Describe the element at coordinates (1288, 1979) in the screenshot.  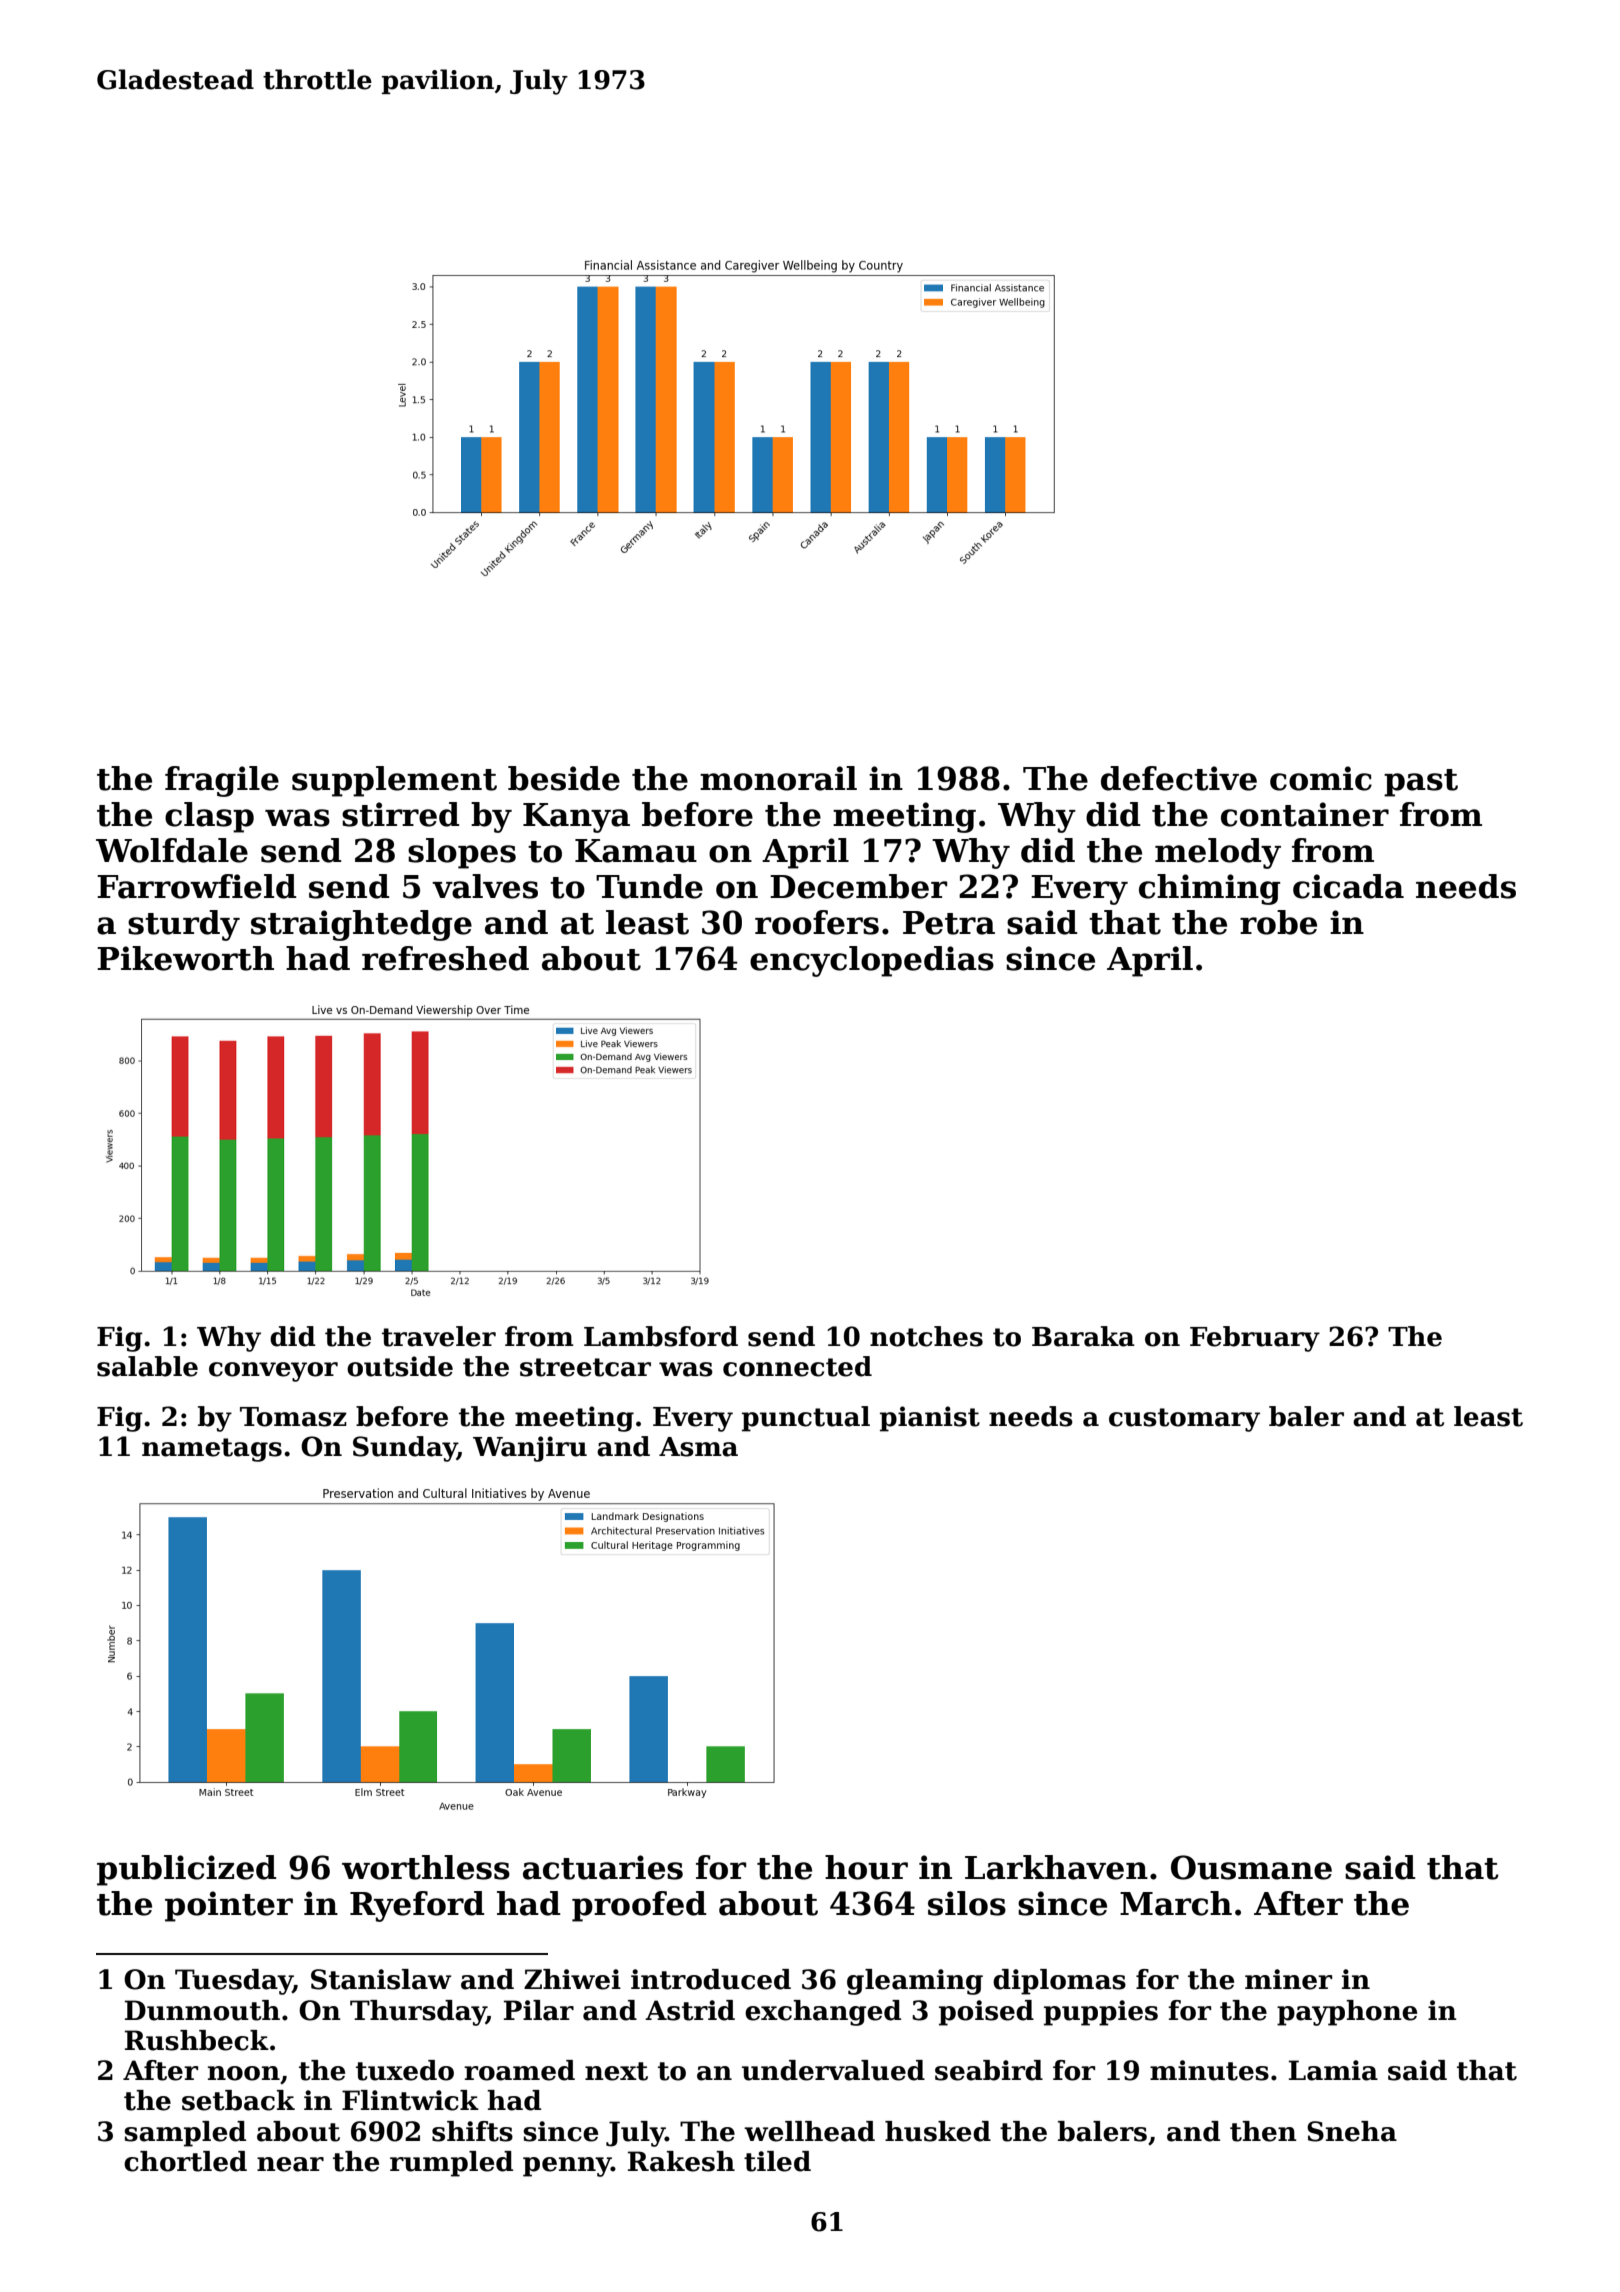
I see `miner` at that location.
